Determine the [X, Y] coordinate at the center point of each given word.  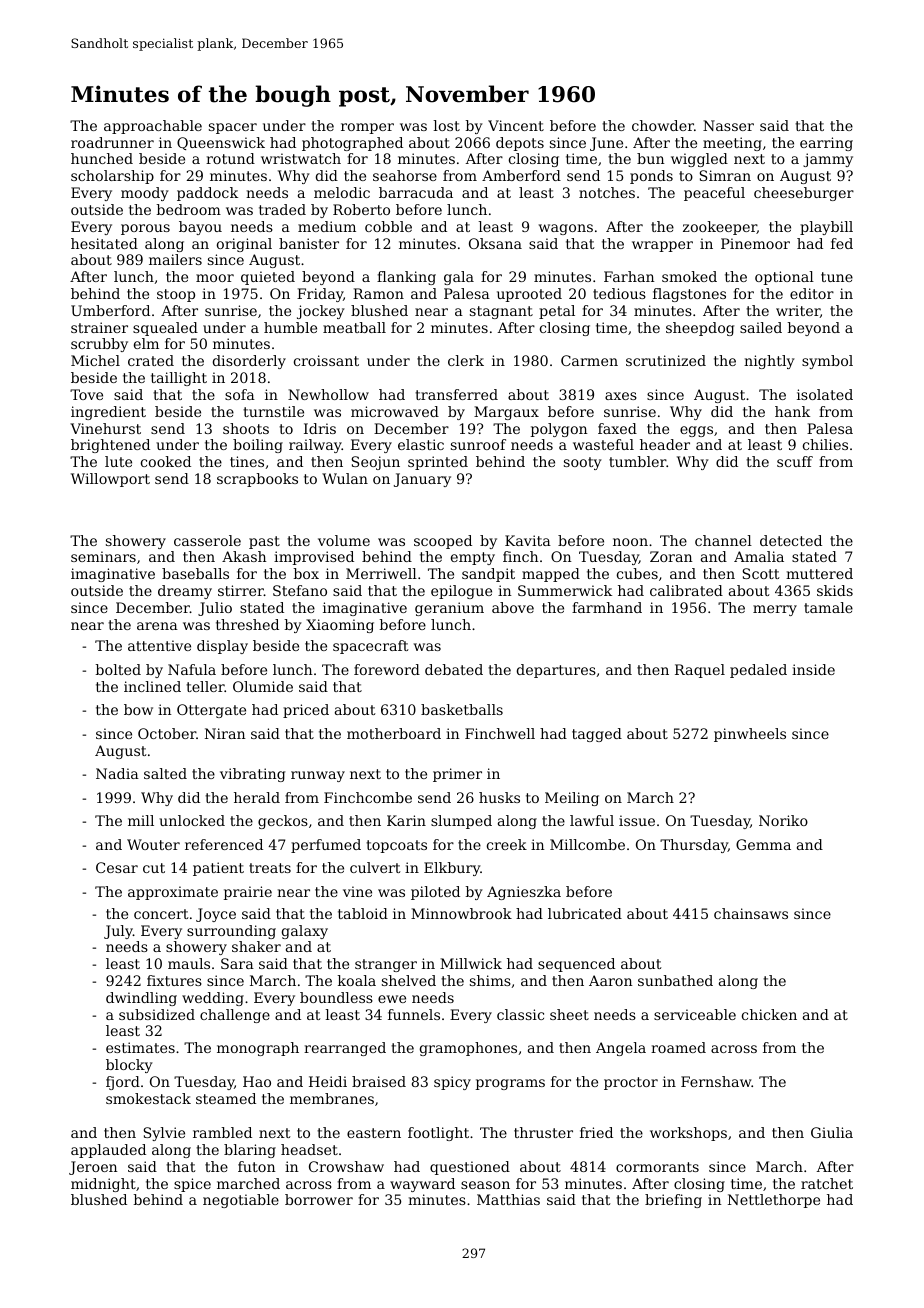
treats [270, 868]
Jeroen [93, 1168]
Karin [406, 820]
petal [557, 312]
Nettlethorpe [774, 1201]
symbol [827, 362]
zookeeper [720, 228]
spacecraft [371, 647]
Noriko [783, 820]
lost [447, 125]
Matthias [508, 1199]
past [264, 542]
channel [723, 540]
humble [290, 327]
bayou [200, 228]
